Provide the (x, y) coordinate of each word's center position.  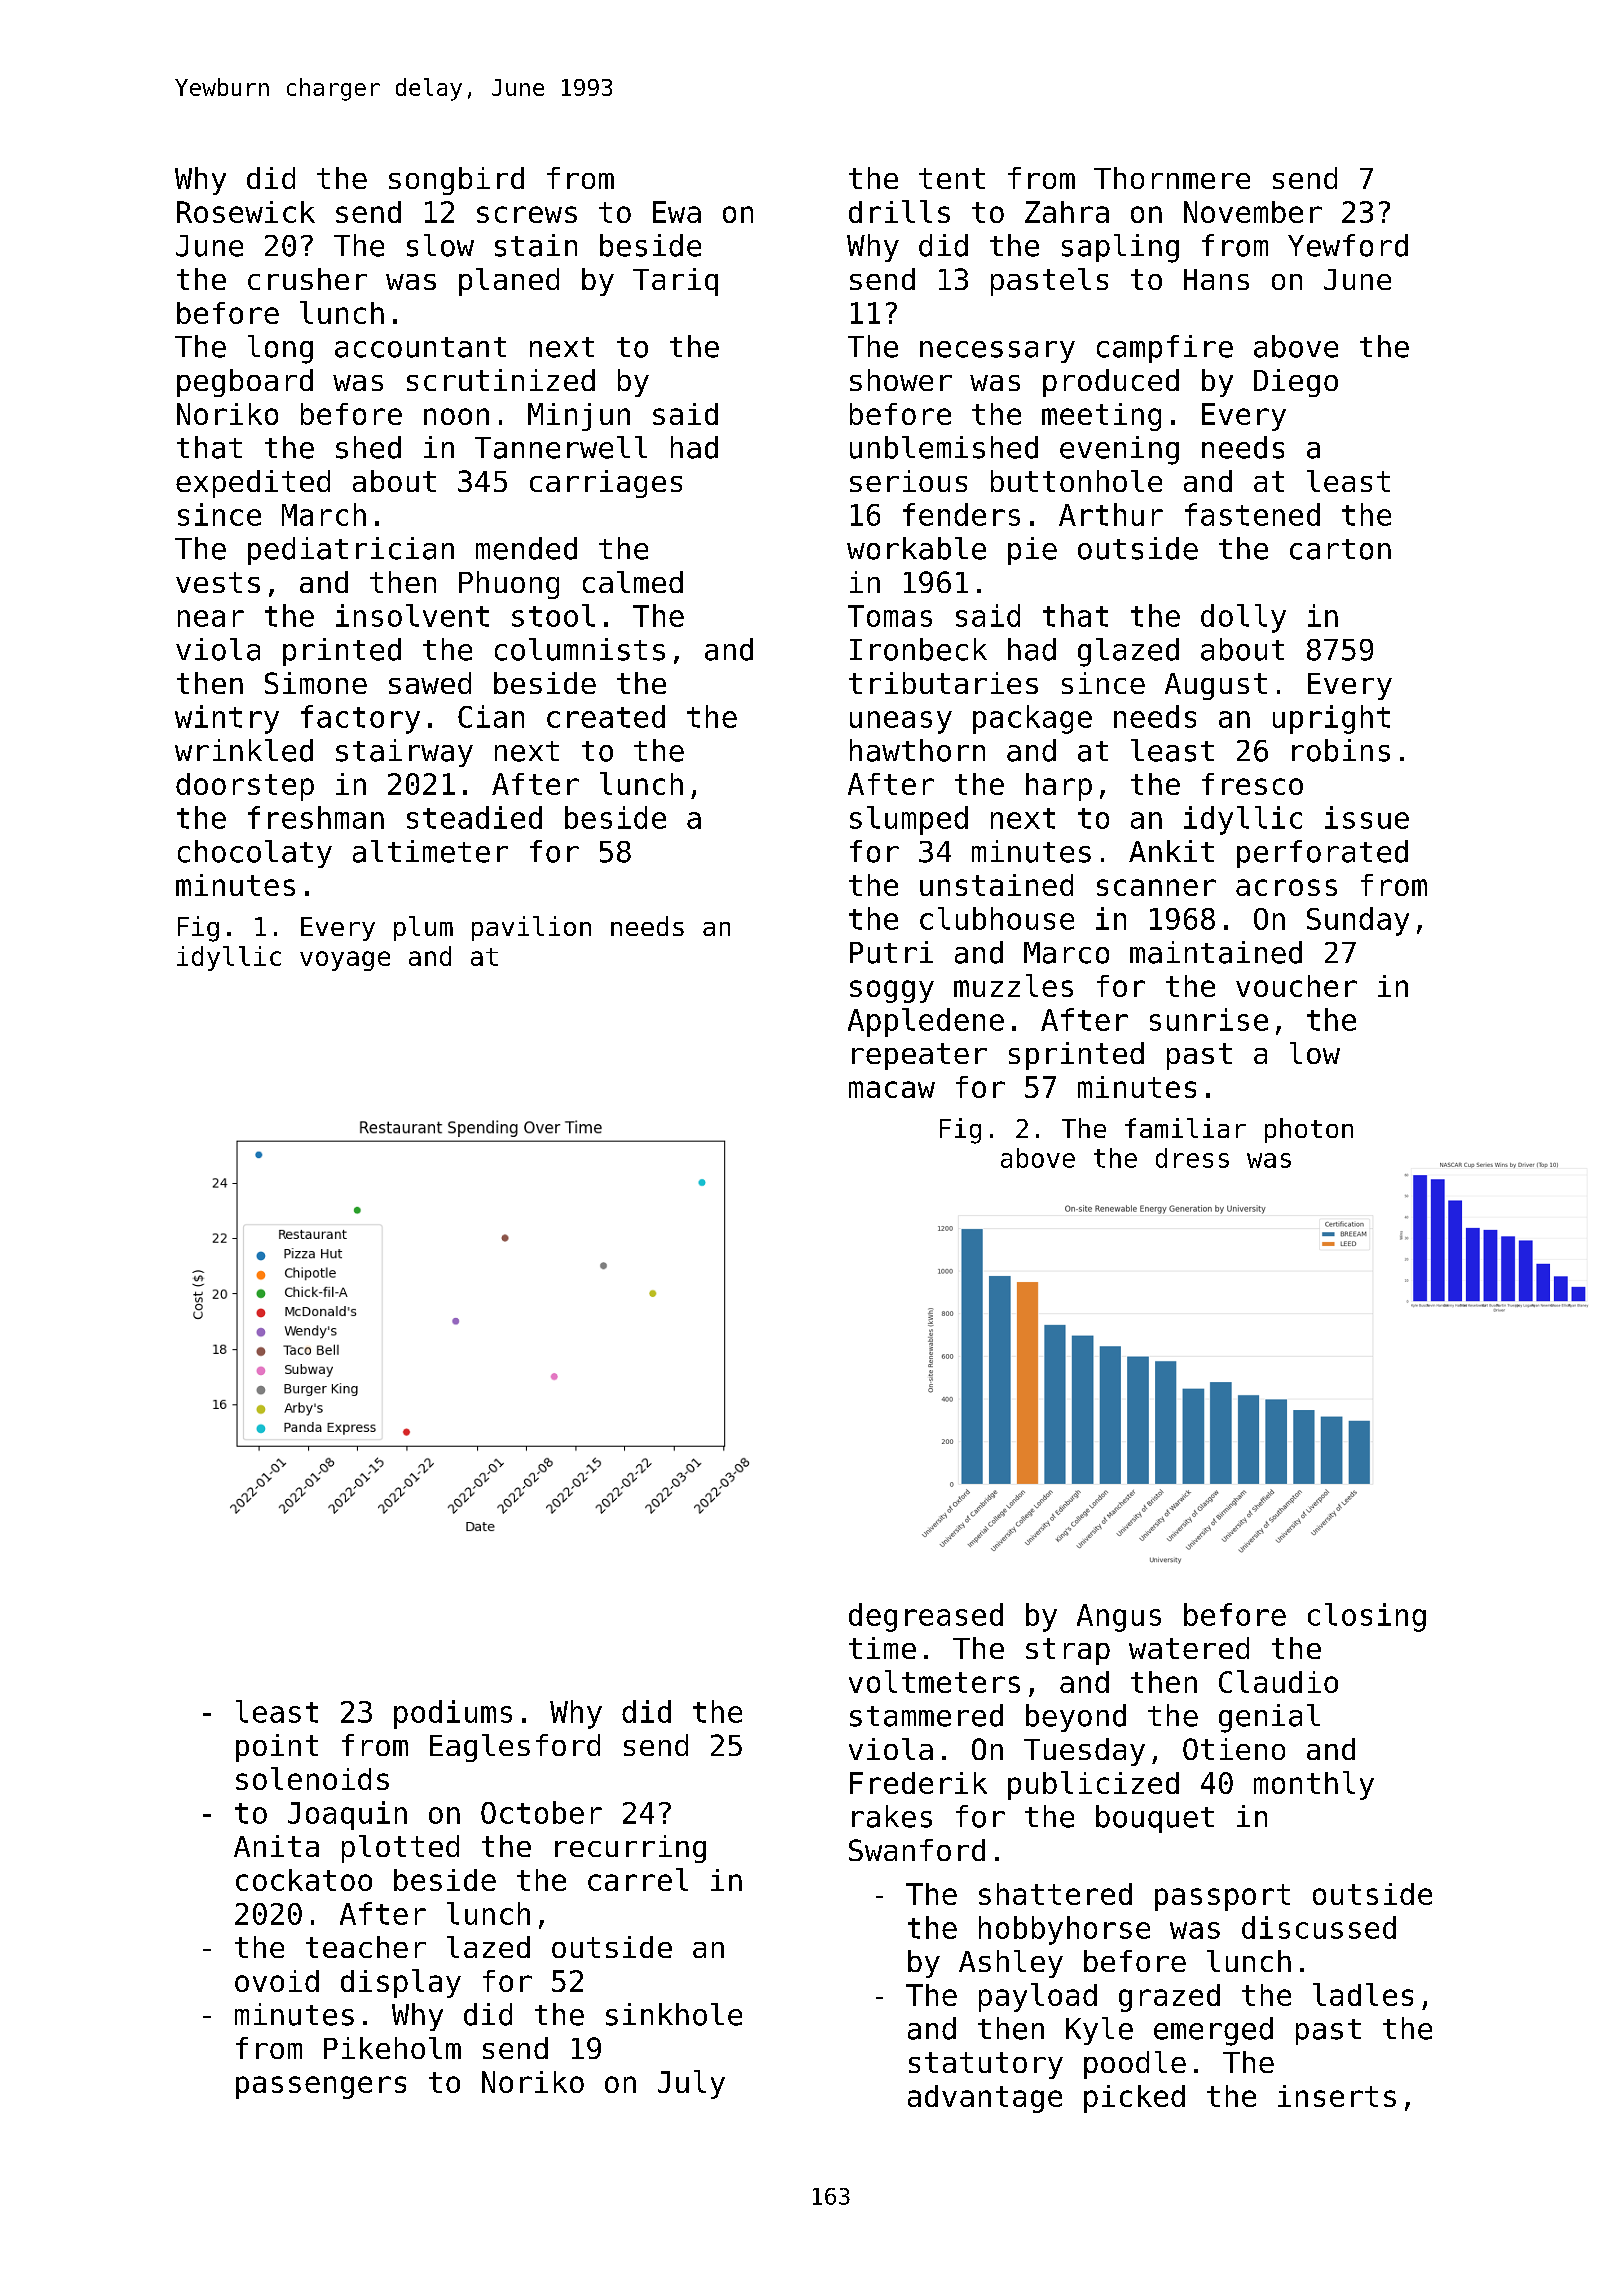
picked (1134, 2099)
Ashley (1011, 1964)
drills (899, 211)
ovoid (277, 1981)
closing (1367, 1617)
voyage (345, 961)
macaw (892, 1089)
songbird (456, 181)
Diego (1296, 383)
